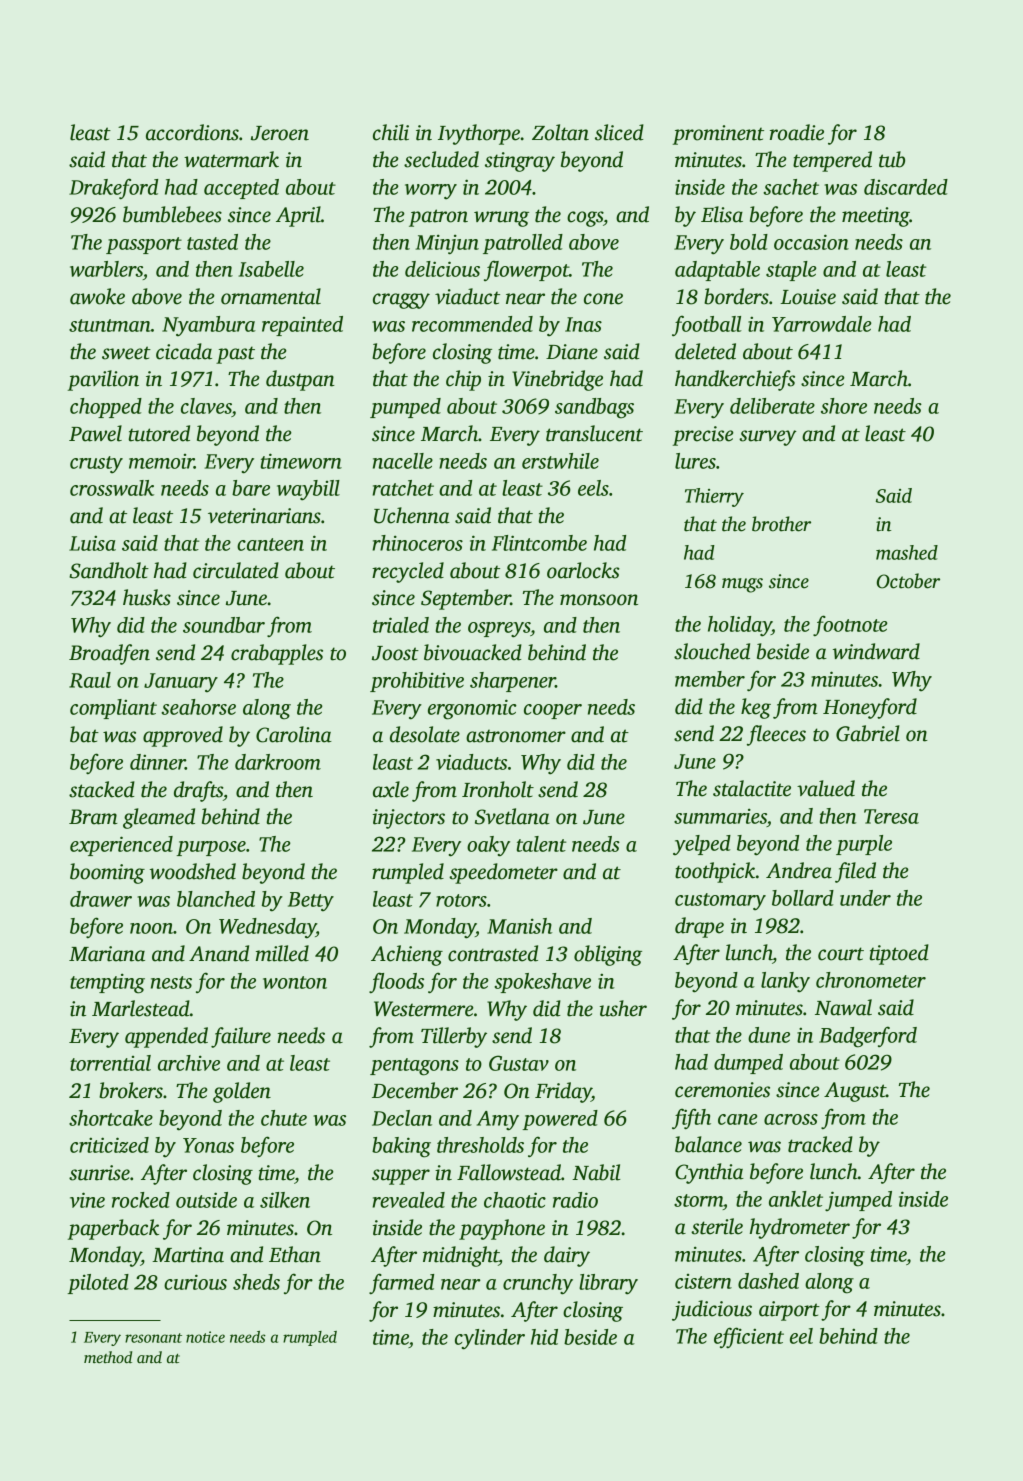 This screenshot has width=1023, height=1481. What do you see at coordinates (749, 1337) in the screenshot?
I see `efficient` at bounding box center [749, 1337].
